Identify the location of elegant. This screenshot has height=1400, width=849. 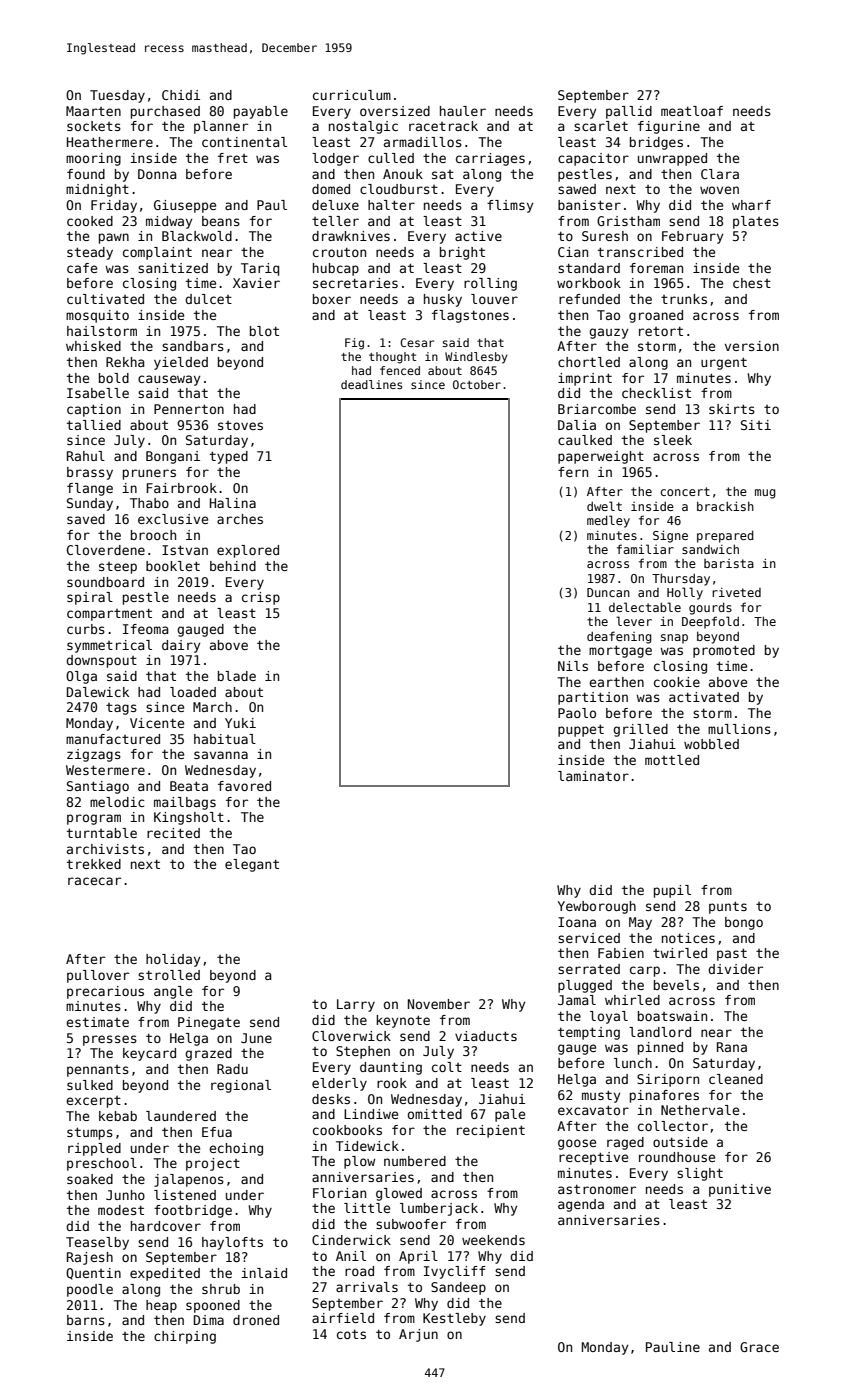
(252, 865).
